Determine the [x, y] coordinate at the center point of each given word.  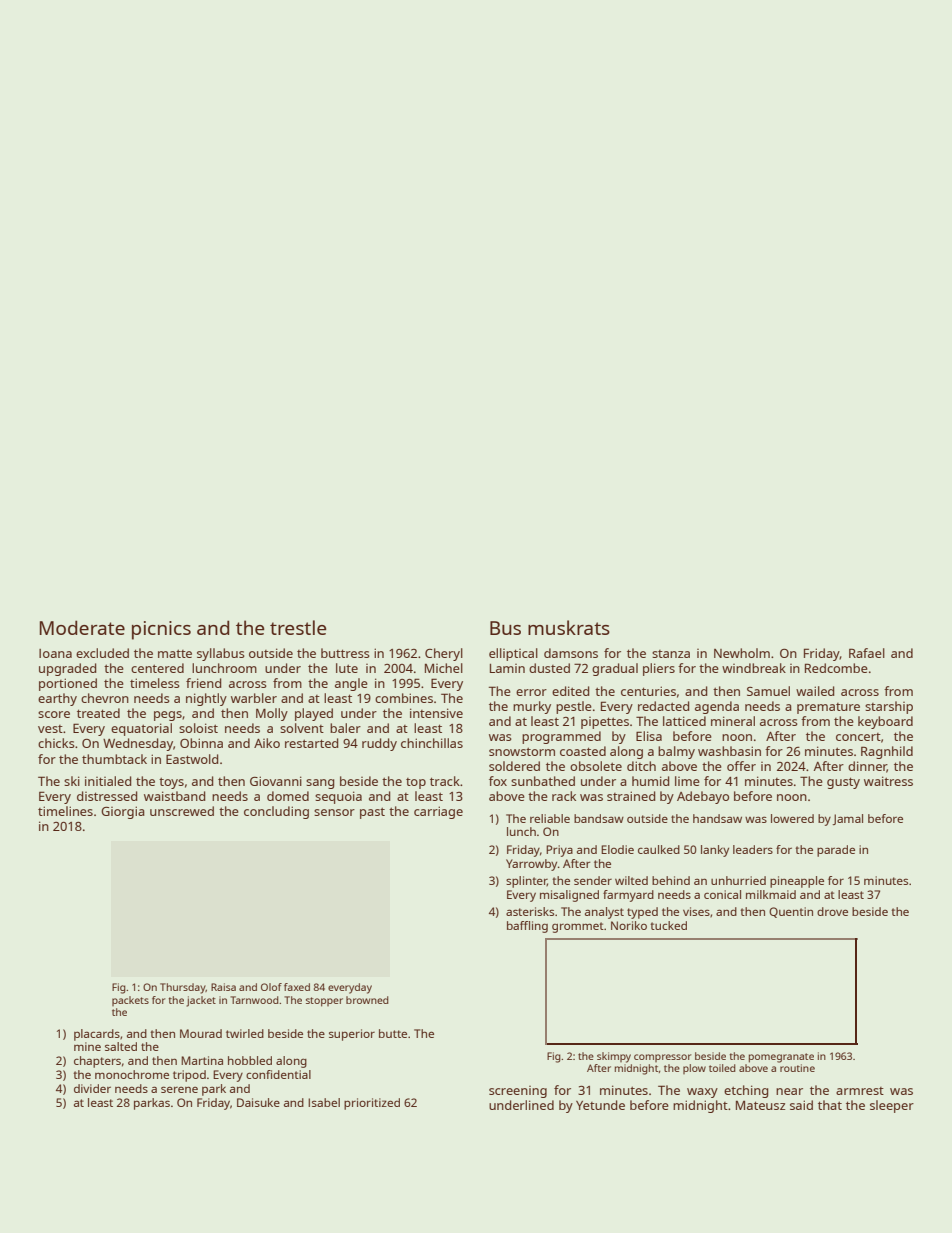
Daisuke [258, 1102]
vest [50, 729]
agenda [717, 707]
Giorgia [123, 812]
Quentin [791, 912]
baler [345, 728]
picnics [161, 630]
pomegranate [781, 1058]
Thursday [183, 988]
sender [593, 880]
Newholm [742, 653]
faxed [297, 987]
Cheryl [444, 654]
